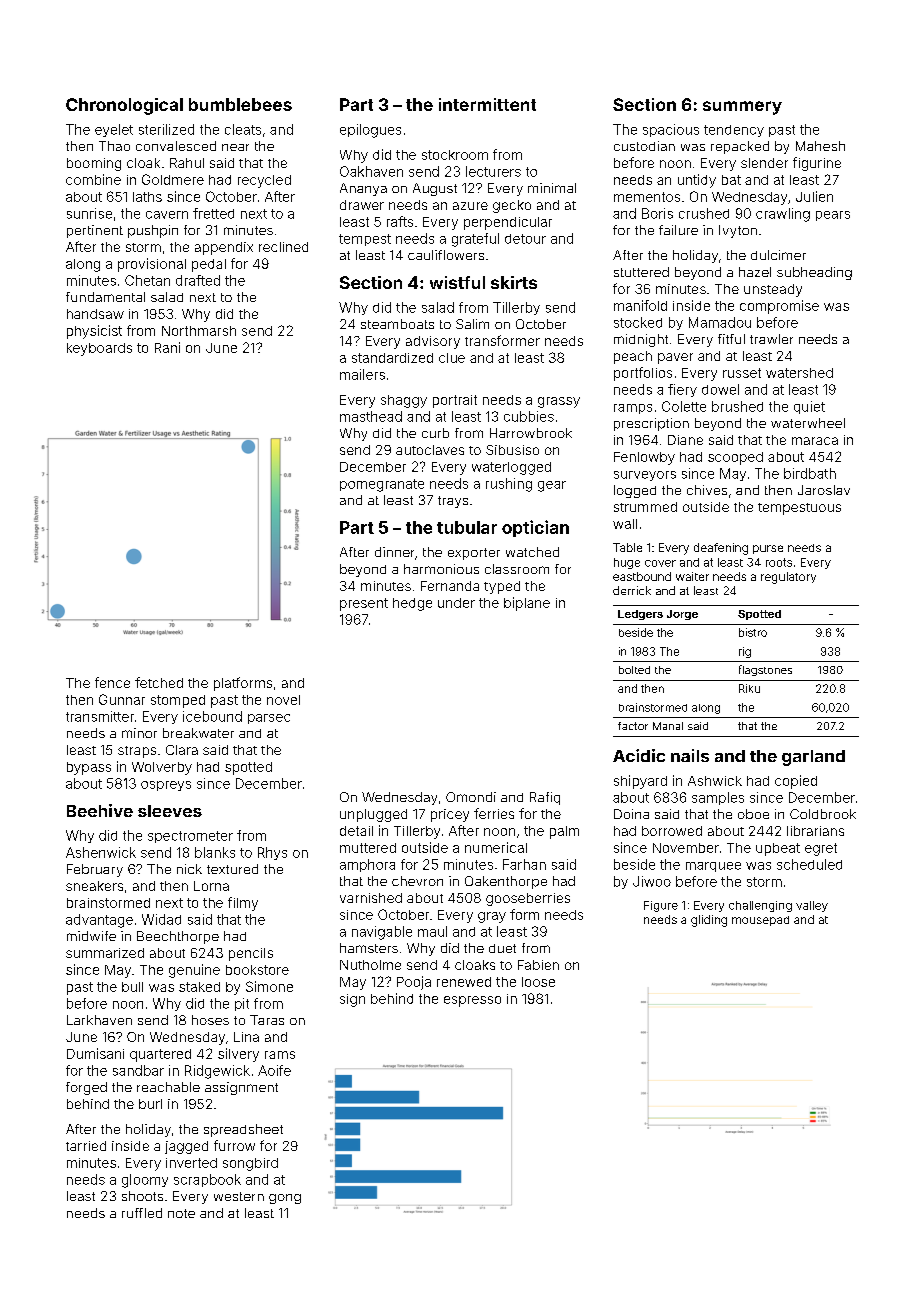 Image resolution: width=924 pixels, height=1308 pixels. What do you see at coordinates (86, 1146) in the page?
I see `tarried` at bounding box center [86, 1146].
